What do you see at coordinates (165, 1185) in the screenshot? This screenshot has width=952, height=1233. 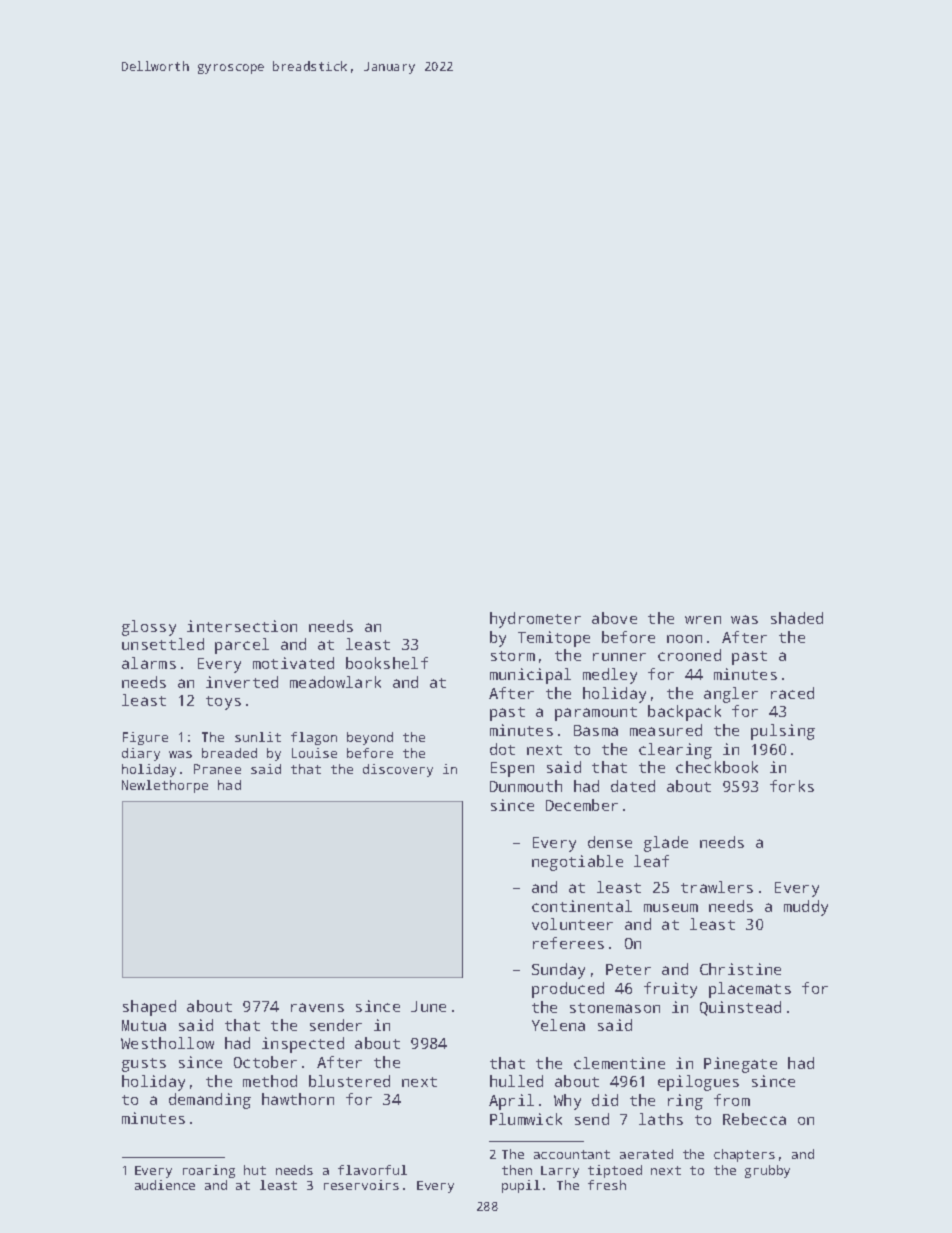 I see `audience` at bounding box center [165, 1185].
